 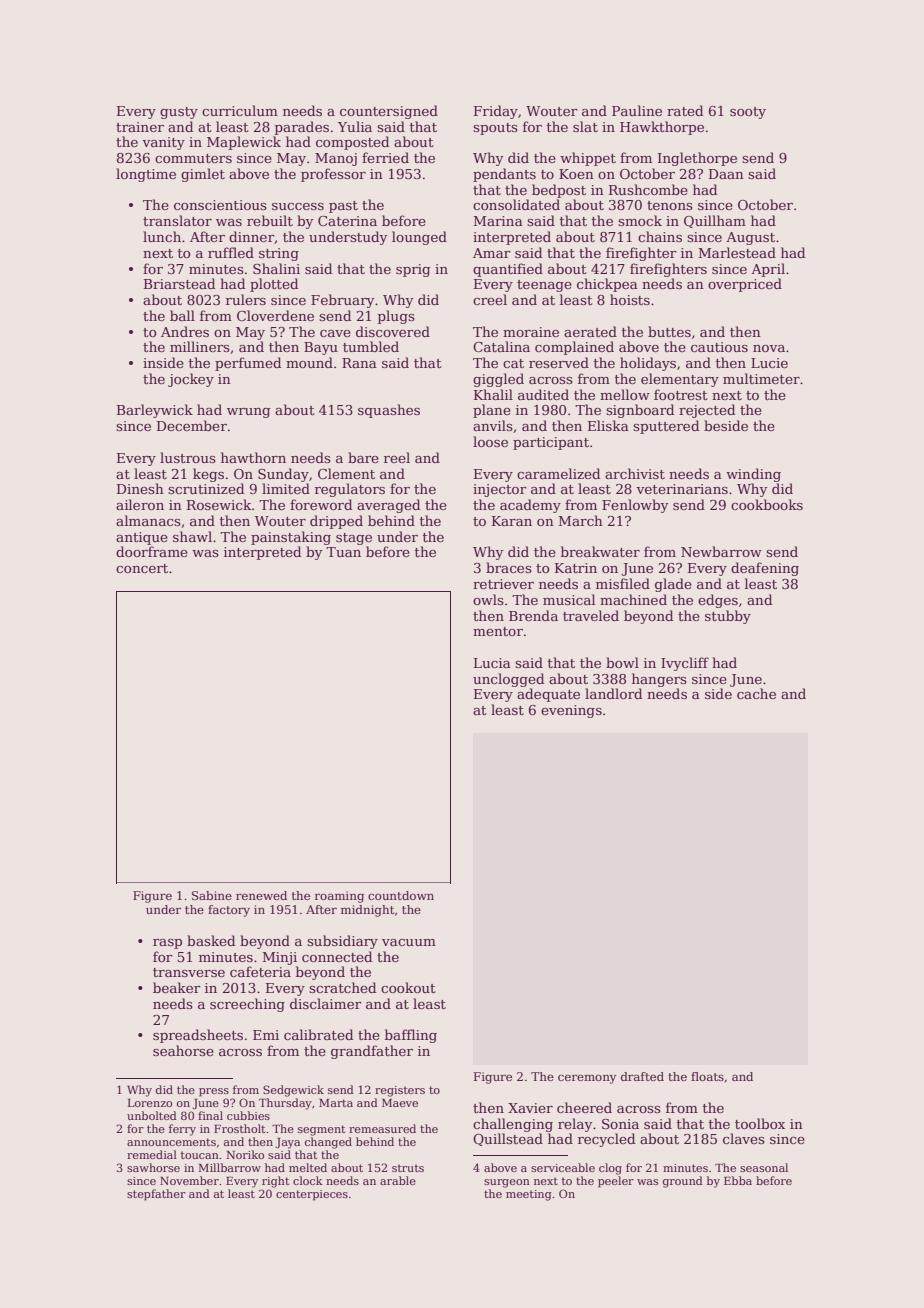 I want to click on Friday, so click(x=496, y=112).
